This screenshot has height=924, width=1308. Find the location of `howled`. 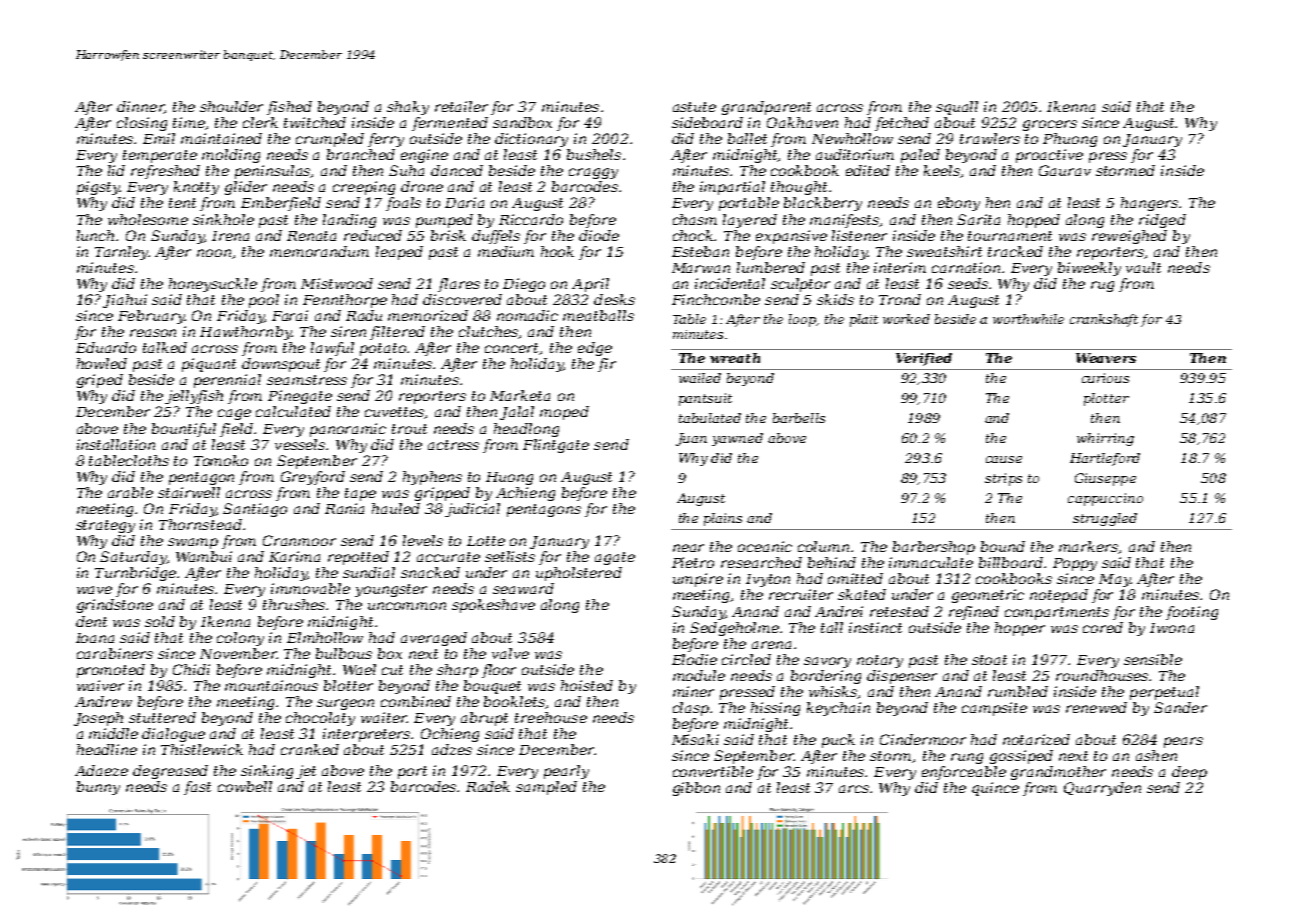

howled is located at coordinates (102, 363).
